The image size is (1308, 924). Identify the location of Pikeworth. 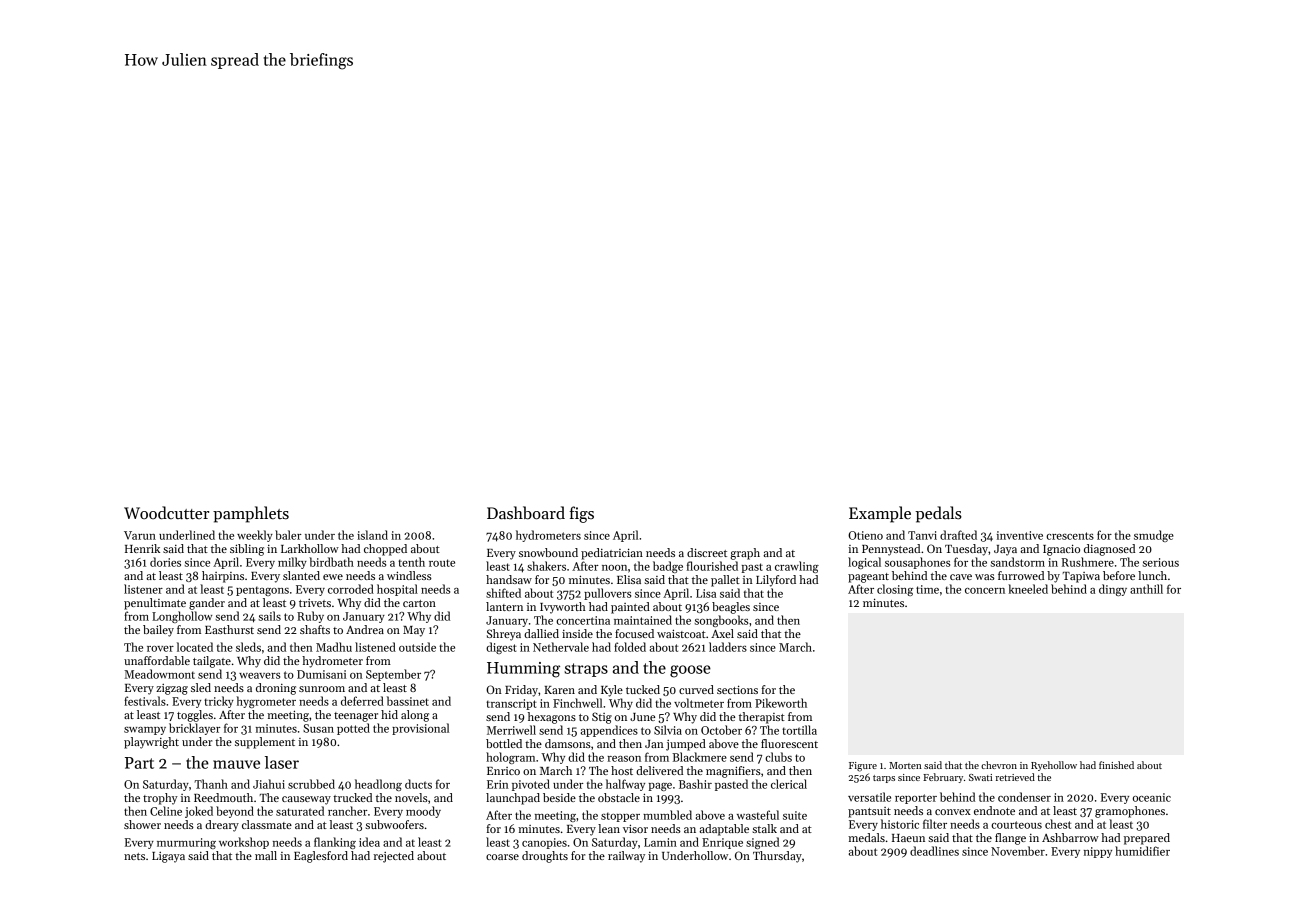
(781, 703).
